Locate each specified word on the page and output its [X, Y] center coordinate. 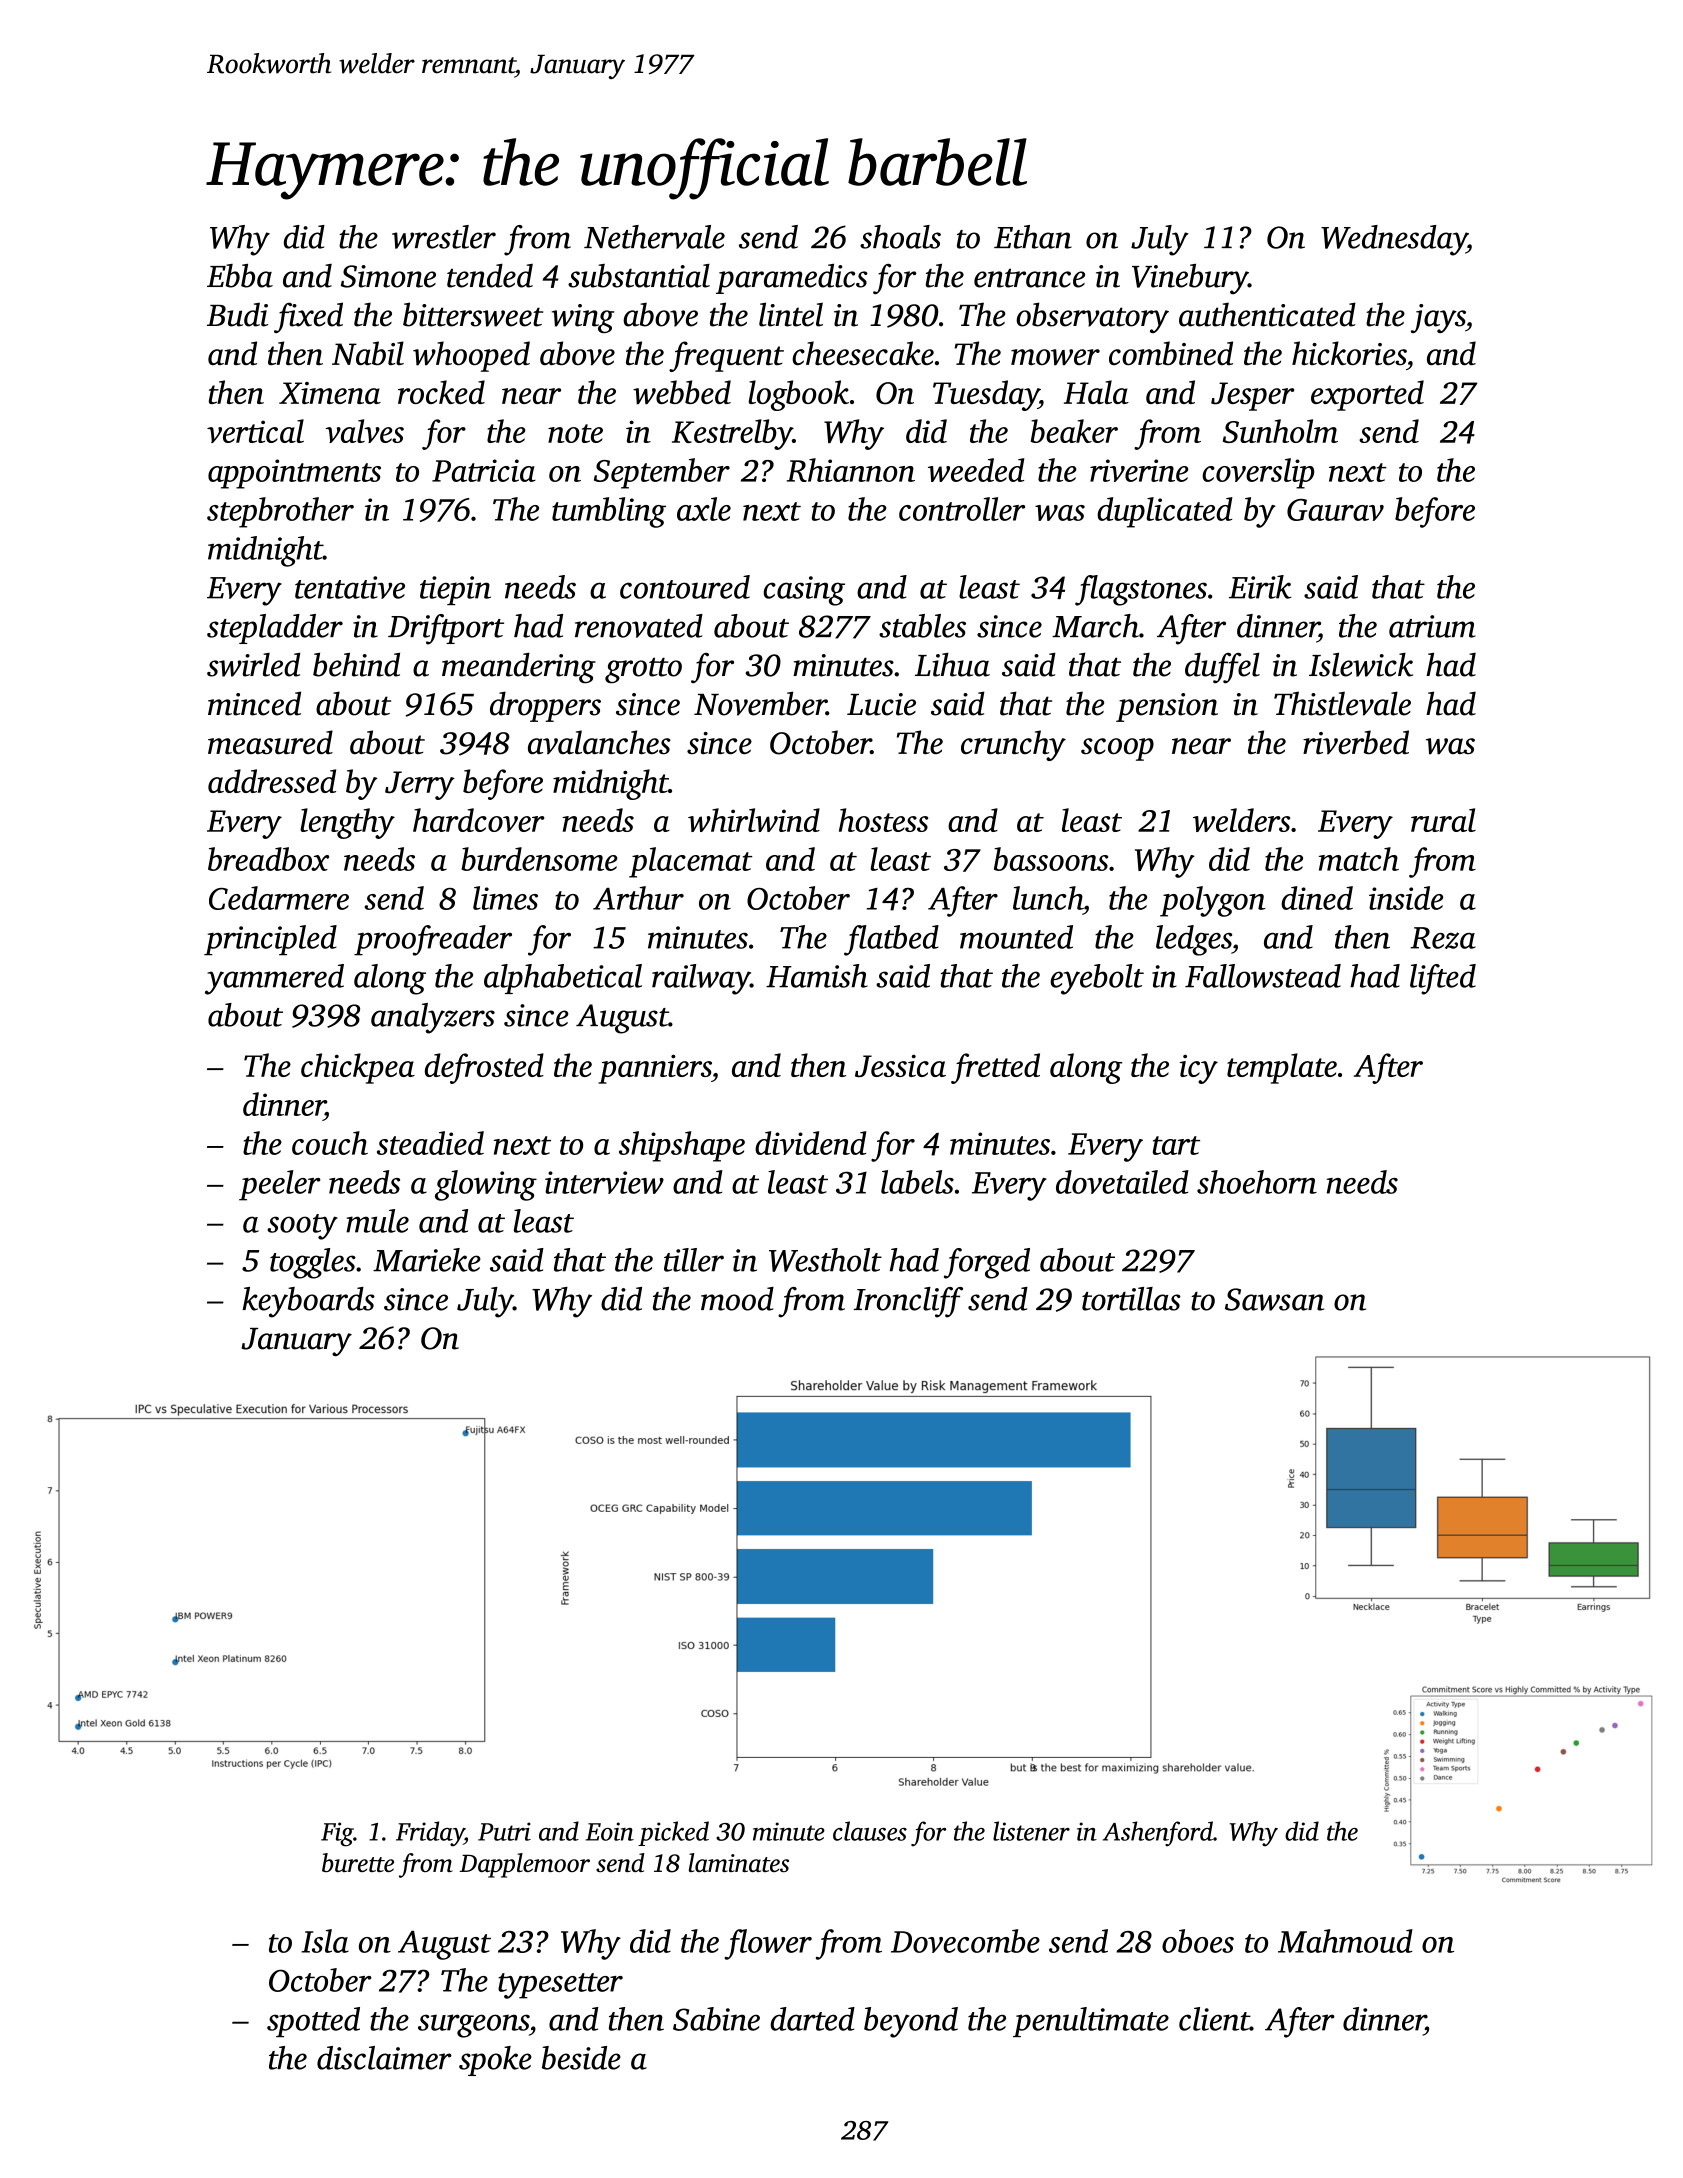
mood [737, 1299]
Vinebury [1190, 279]
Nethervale [654, 237]
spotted [313, 2022]
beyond [911, 2022]
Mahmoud [1345, 1941]
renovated [639, 626]
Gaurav [1335, 510]
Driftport [446, 629]
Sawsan [1274, 1299]
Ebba [240, 276]
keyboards [308, 1302]
